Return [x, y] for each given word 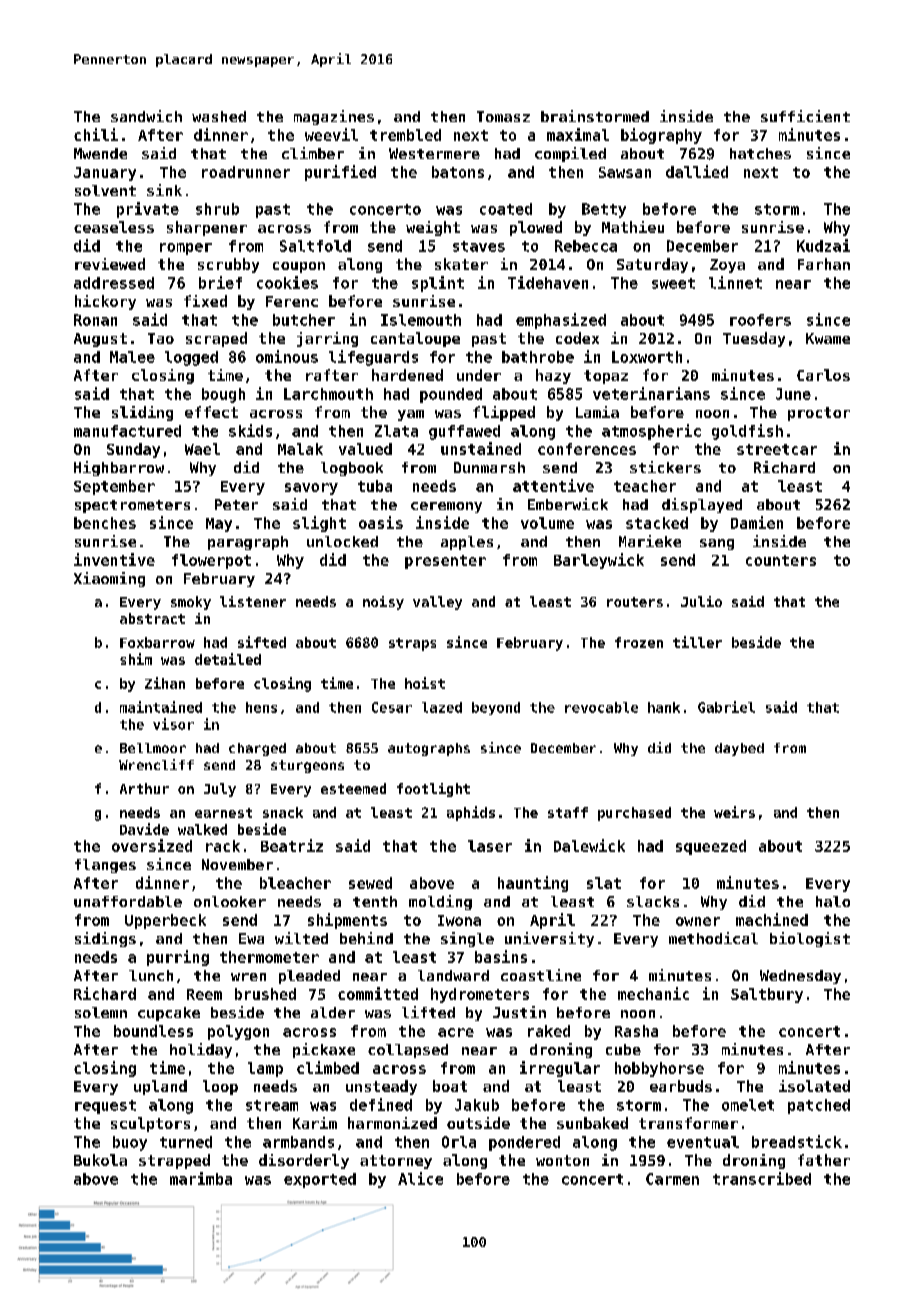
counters [781, 560]
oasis [381, 522]
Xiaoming [109, 579]
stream [272, 1105]
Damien [757, 522]
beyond [496, 708]
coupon [299, 267]
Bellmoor [153, 748]
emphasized [561, 321]
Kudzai [823, 245]
